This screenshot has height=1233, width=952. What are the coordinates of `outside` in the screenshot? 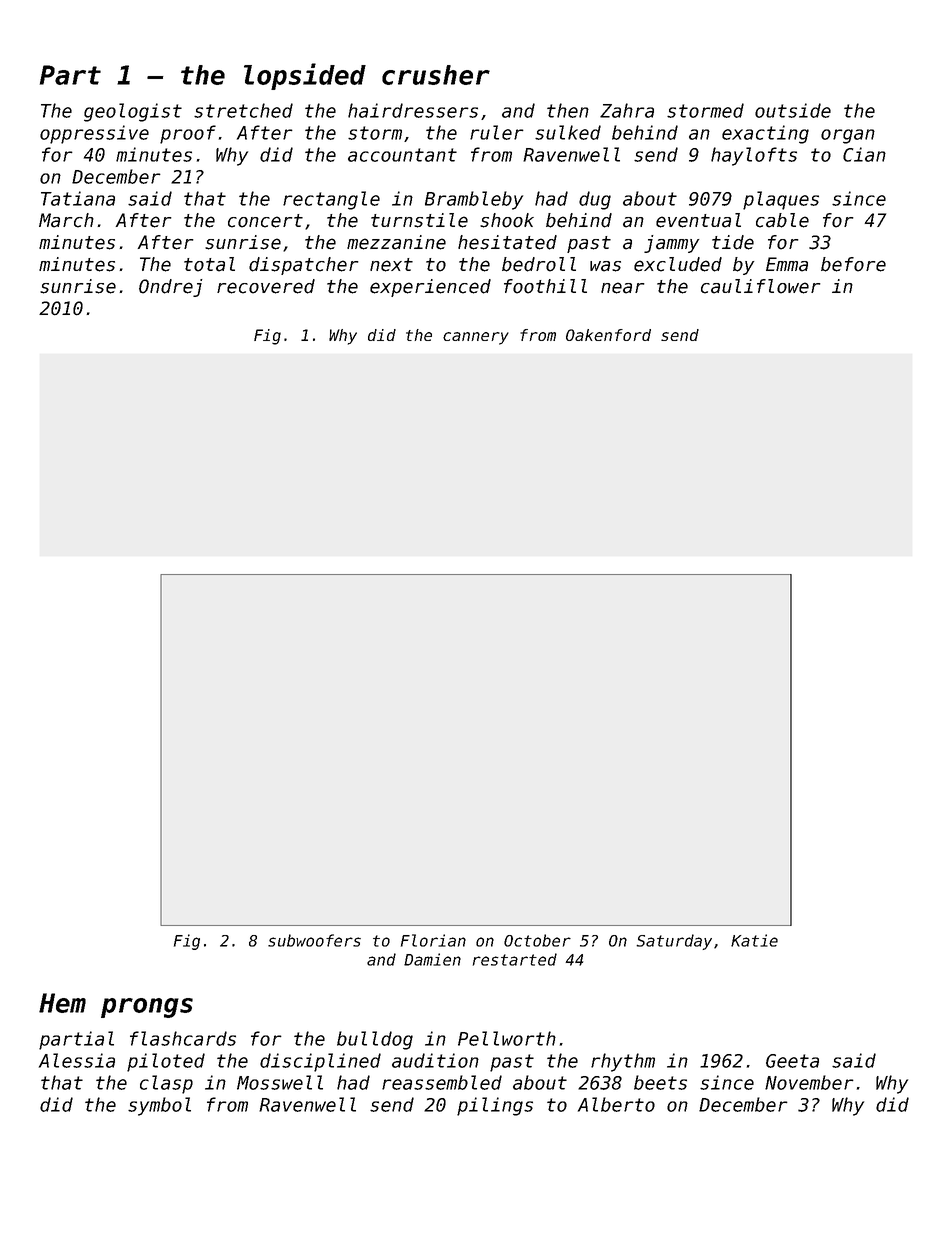 It's located at (793, 110).
